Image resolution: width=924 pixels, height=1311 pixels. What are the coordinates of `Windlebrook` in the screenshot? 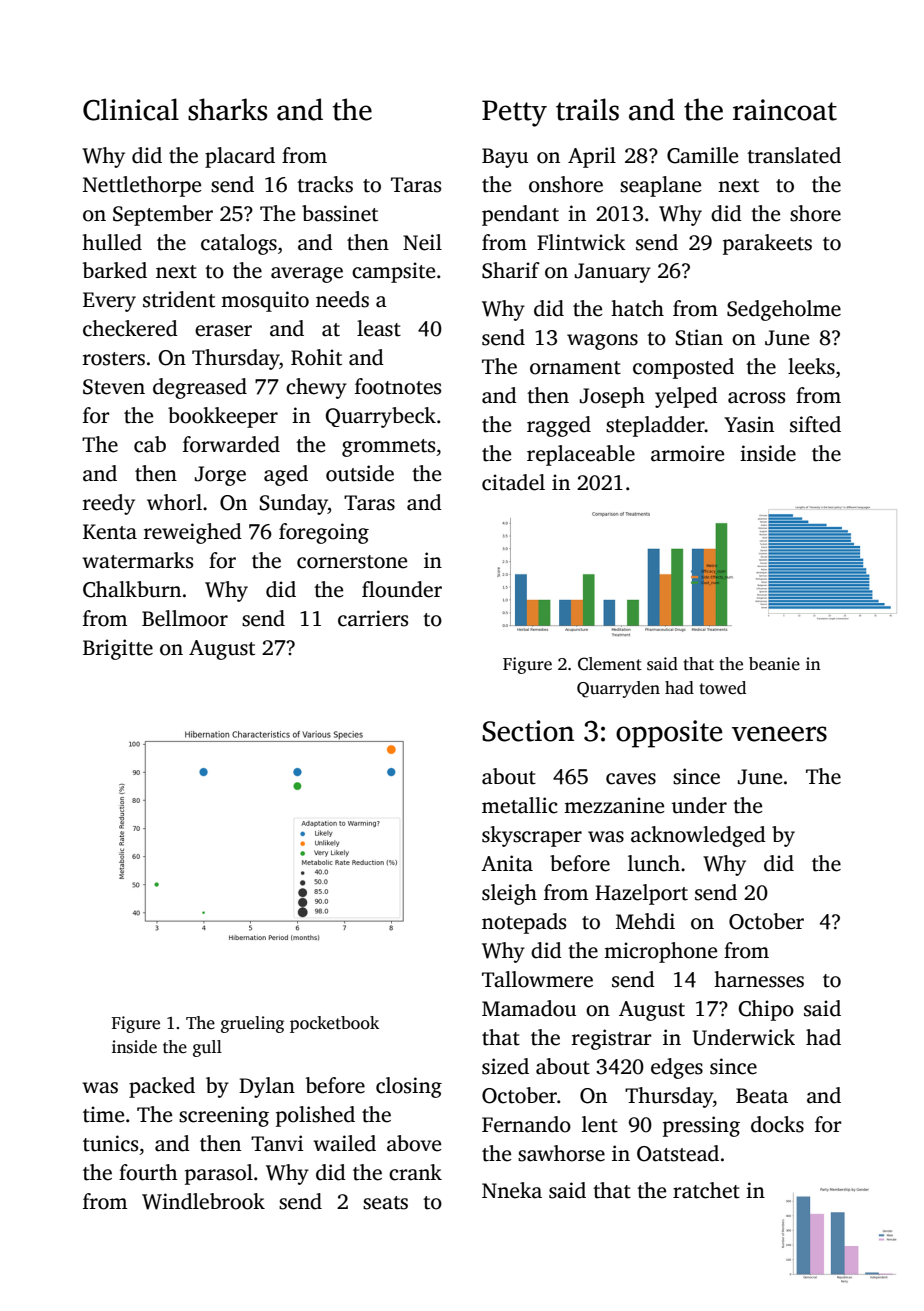 It's located at (203, 1201).
